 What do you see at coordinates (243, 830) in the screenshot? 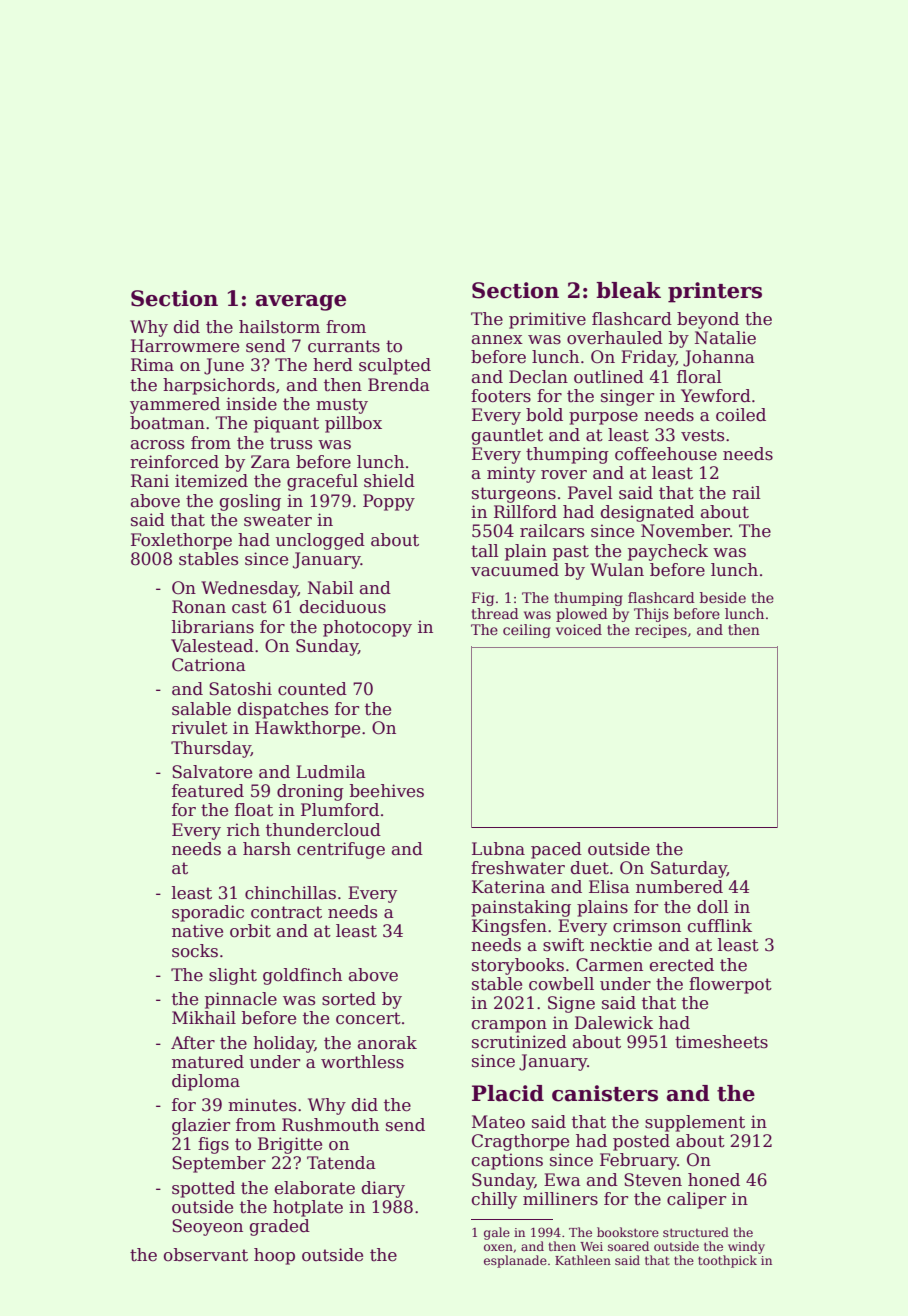
I see `rich` at bounding box center [243, 830].
